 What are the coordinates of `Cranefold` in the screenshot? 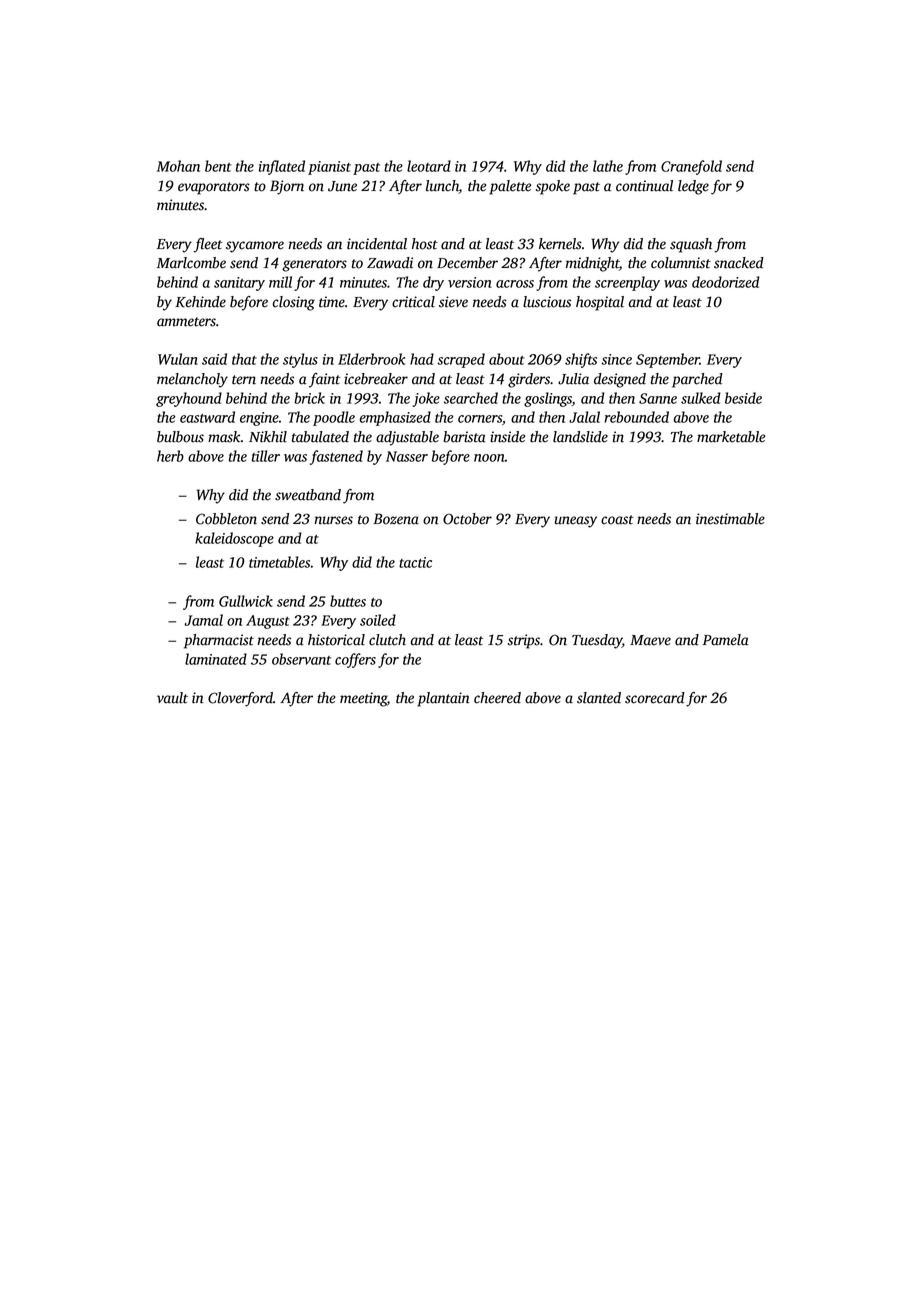 It's located at (691, 167).
